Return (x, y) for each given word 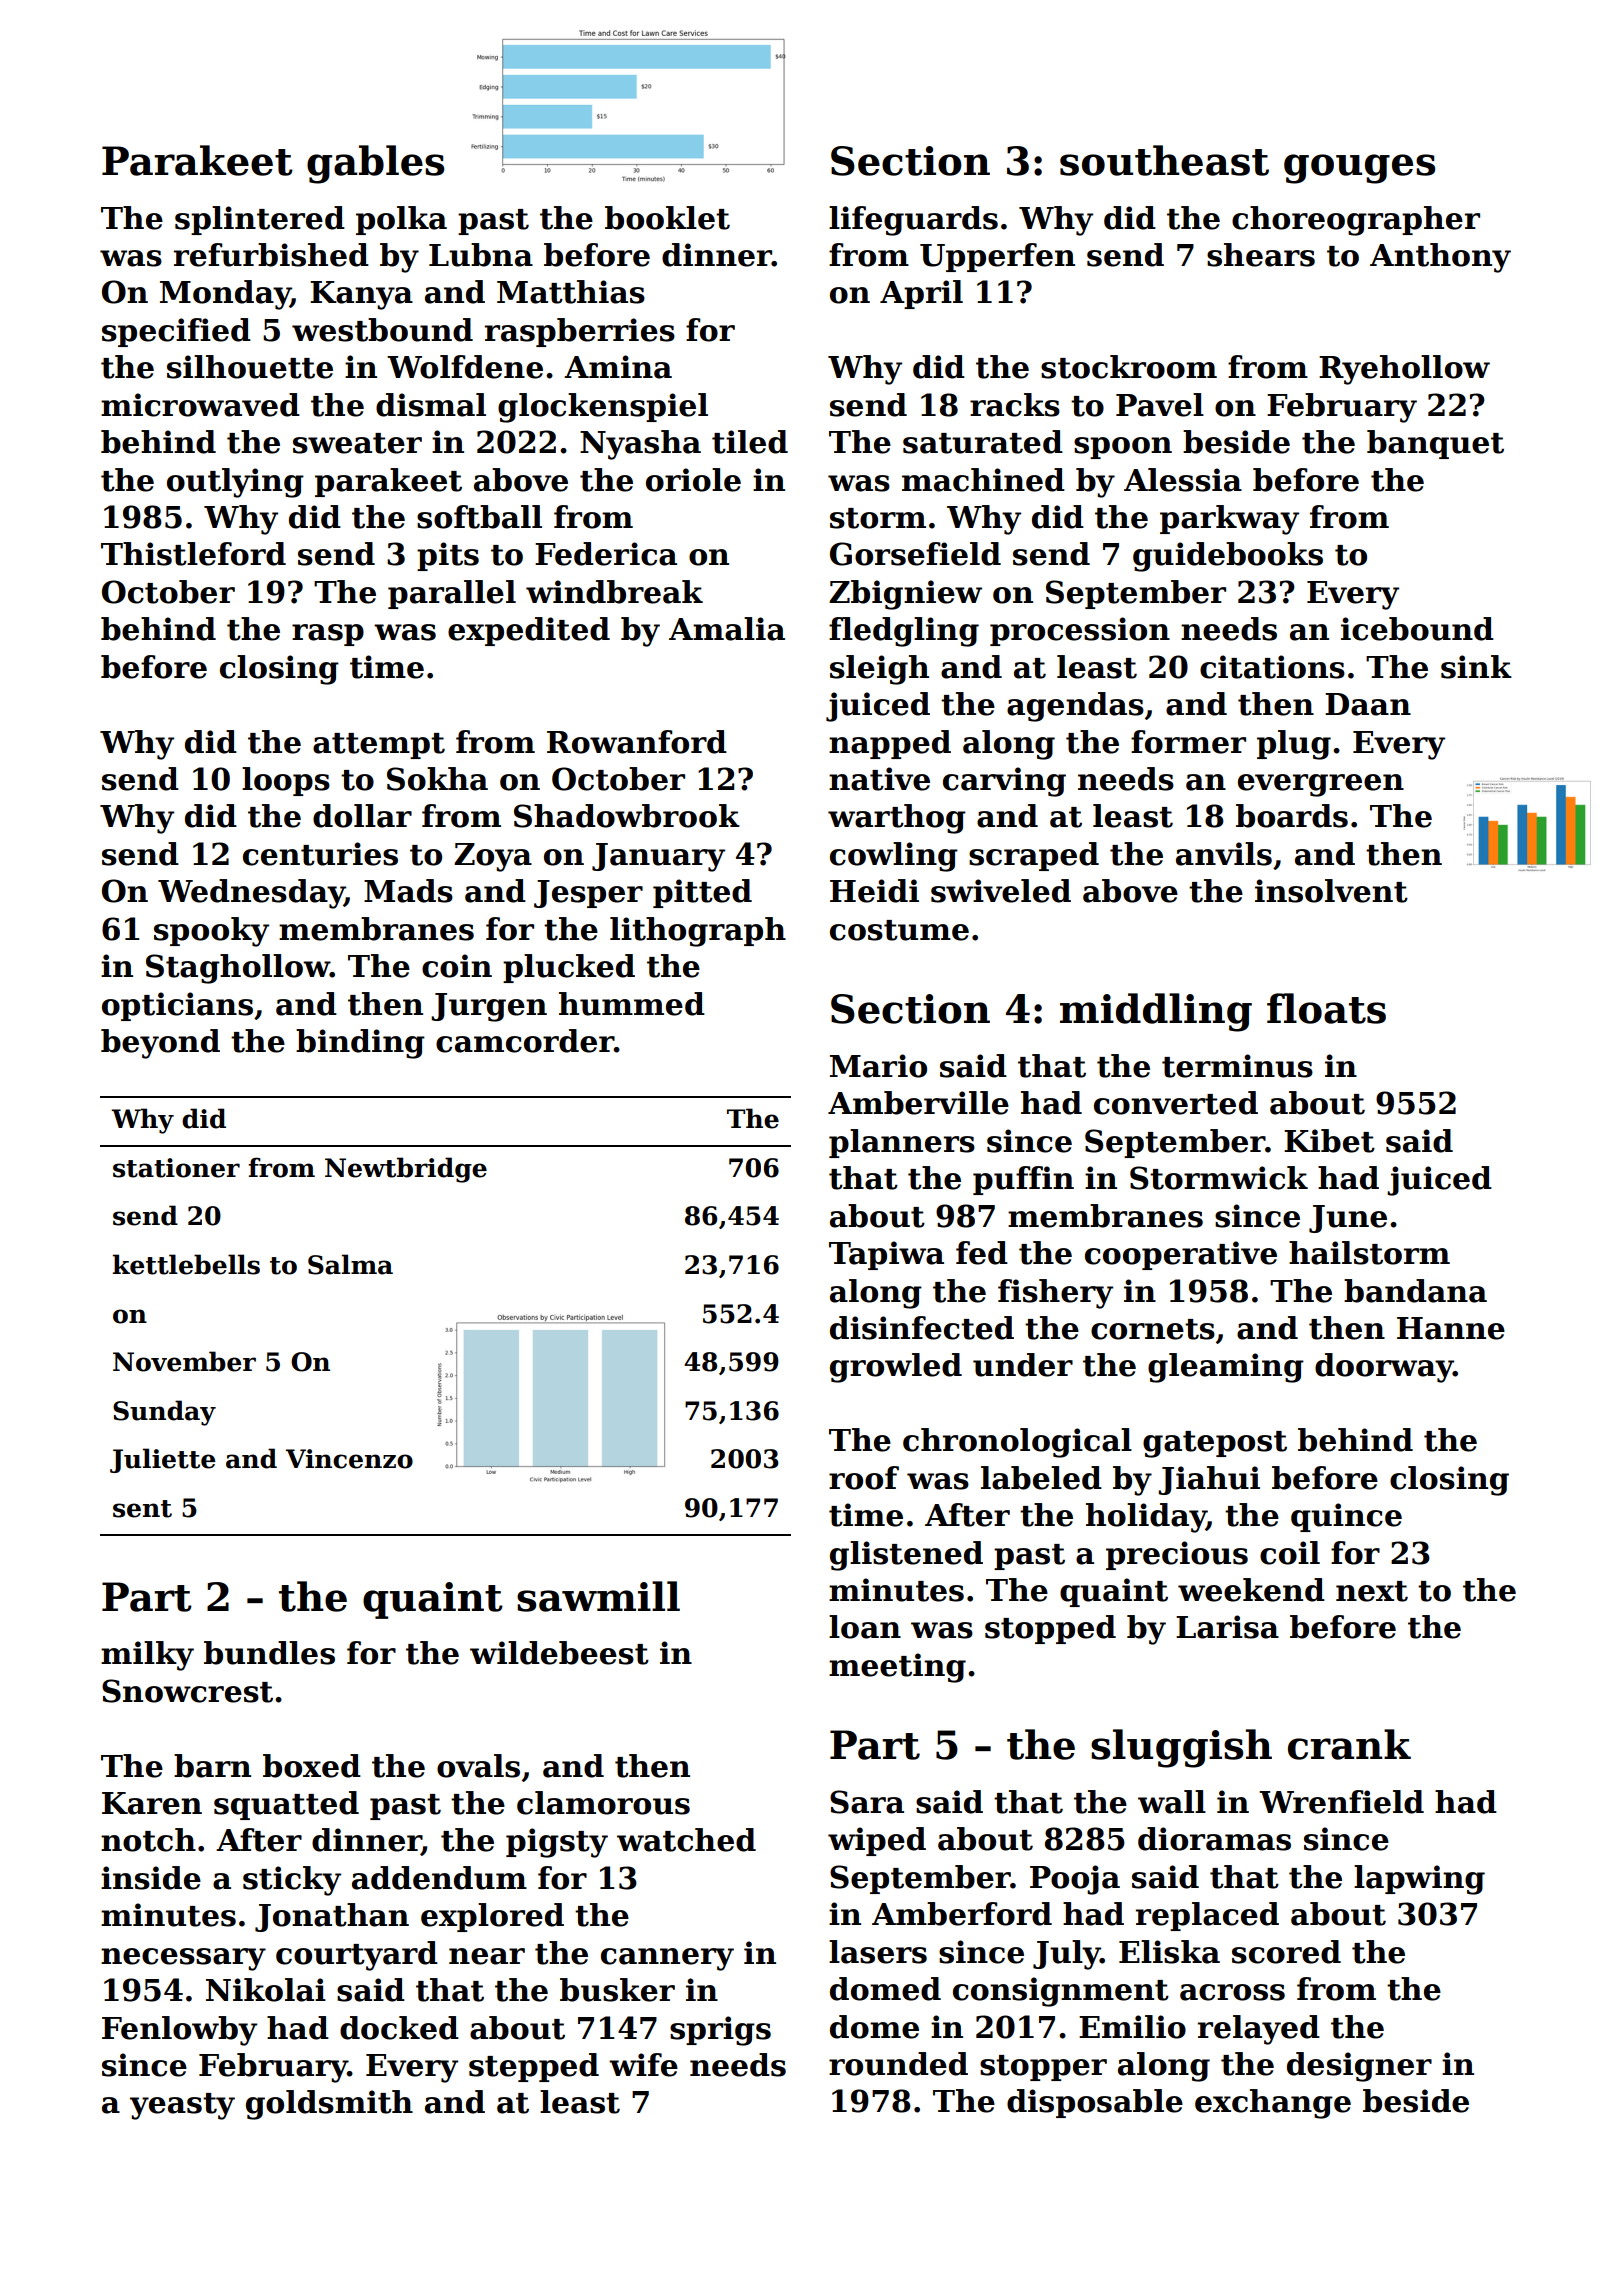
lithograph (698, 932)
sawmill (598, 1596)
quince (1346, 1517)
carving (1004, 782)
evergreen (1321, 785)
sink (1476, 667)
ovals (478, 1766)
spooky (211, 932)
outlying (235, 483)
